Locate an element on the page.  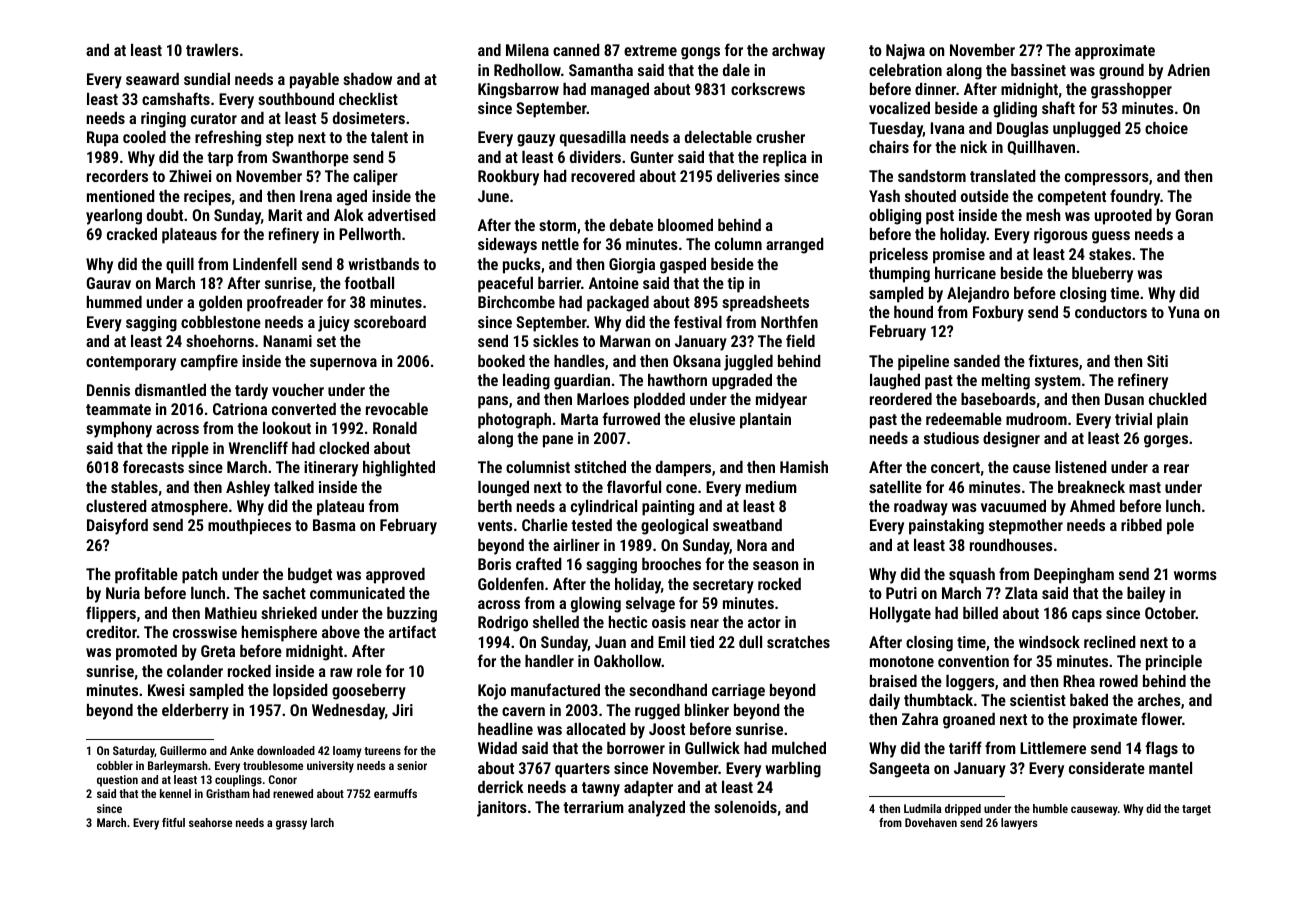
laughed is located at coordinates (895, 382).
